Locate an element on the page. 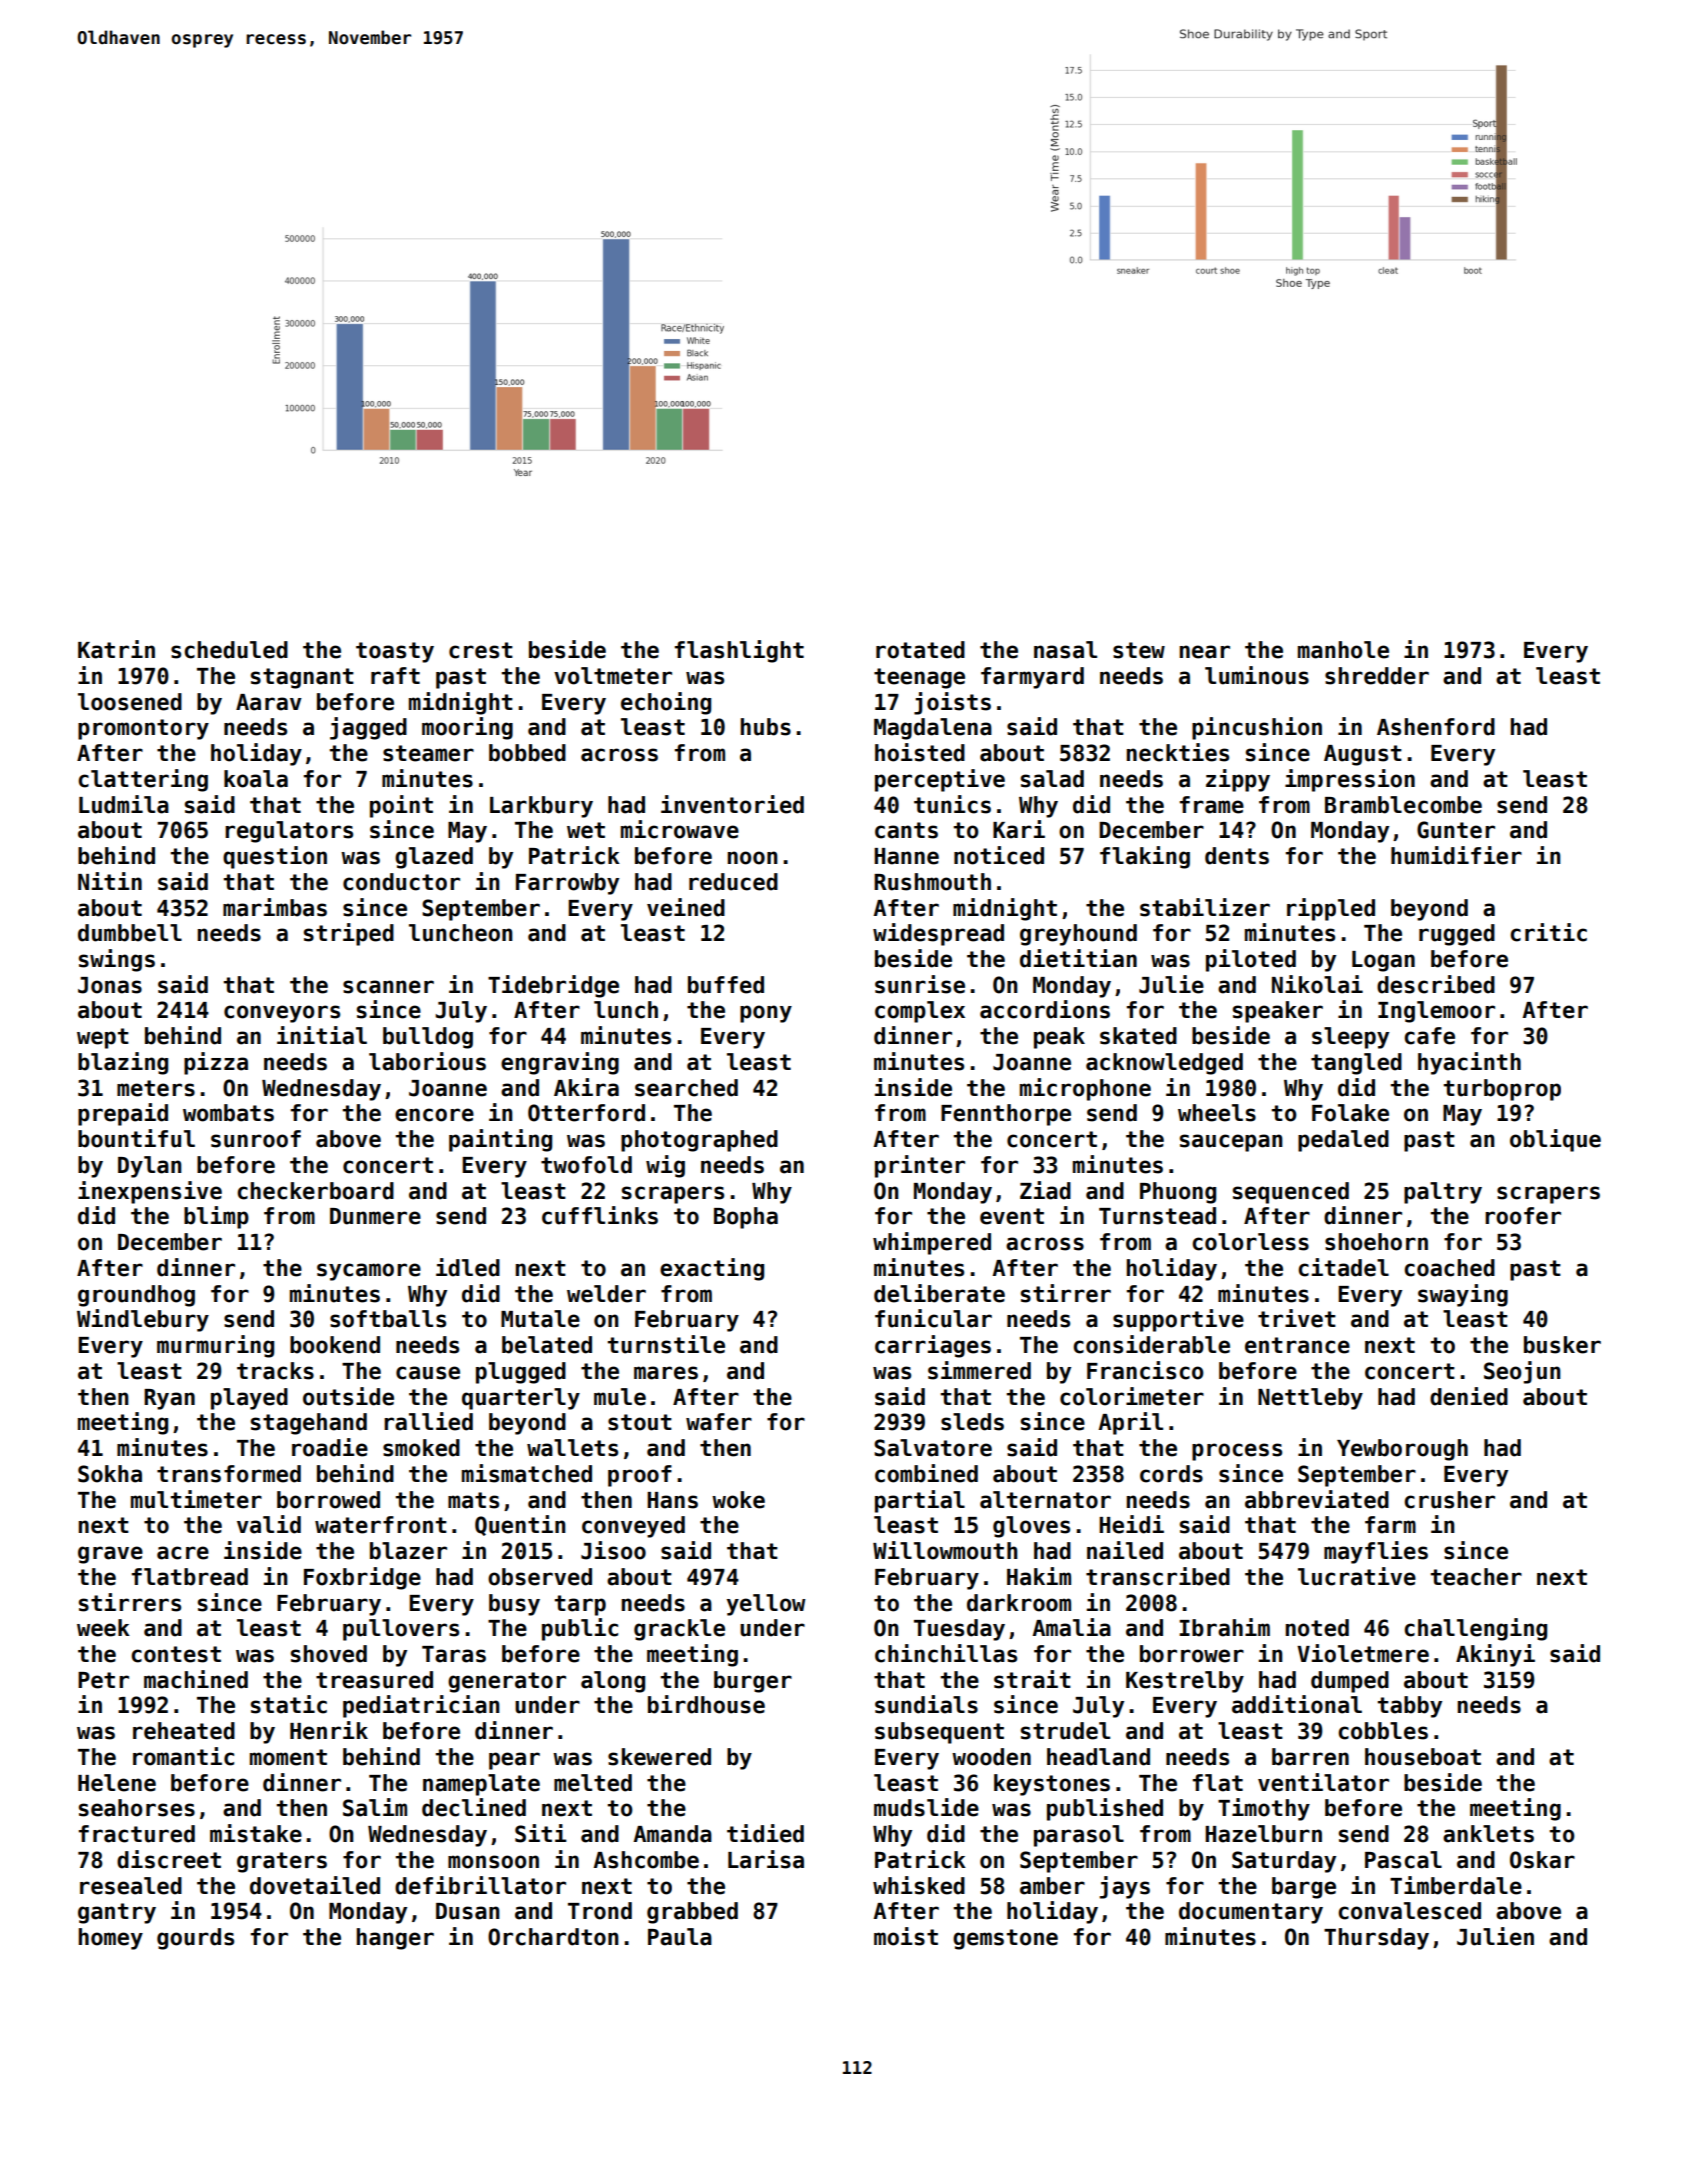  crusher is located at coordinates (1449, 1500).
